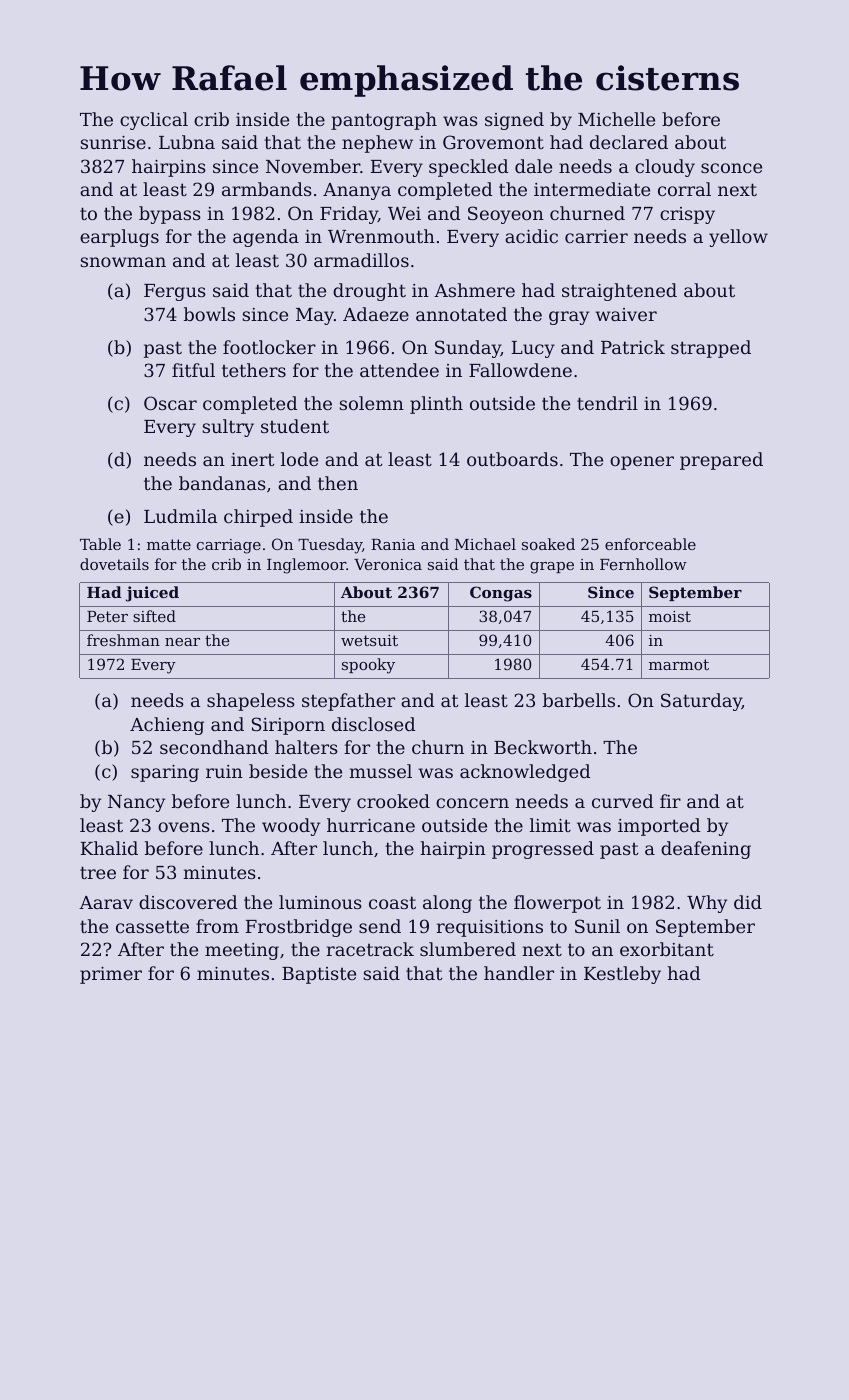  I want to click on crispy, so click(687, 215).
